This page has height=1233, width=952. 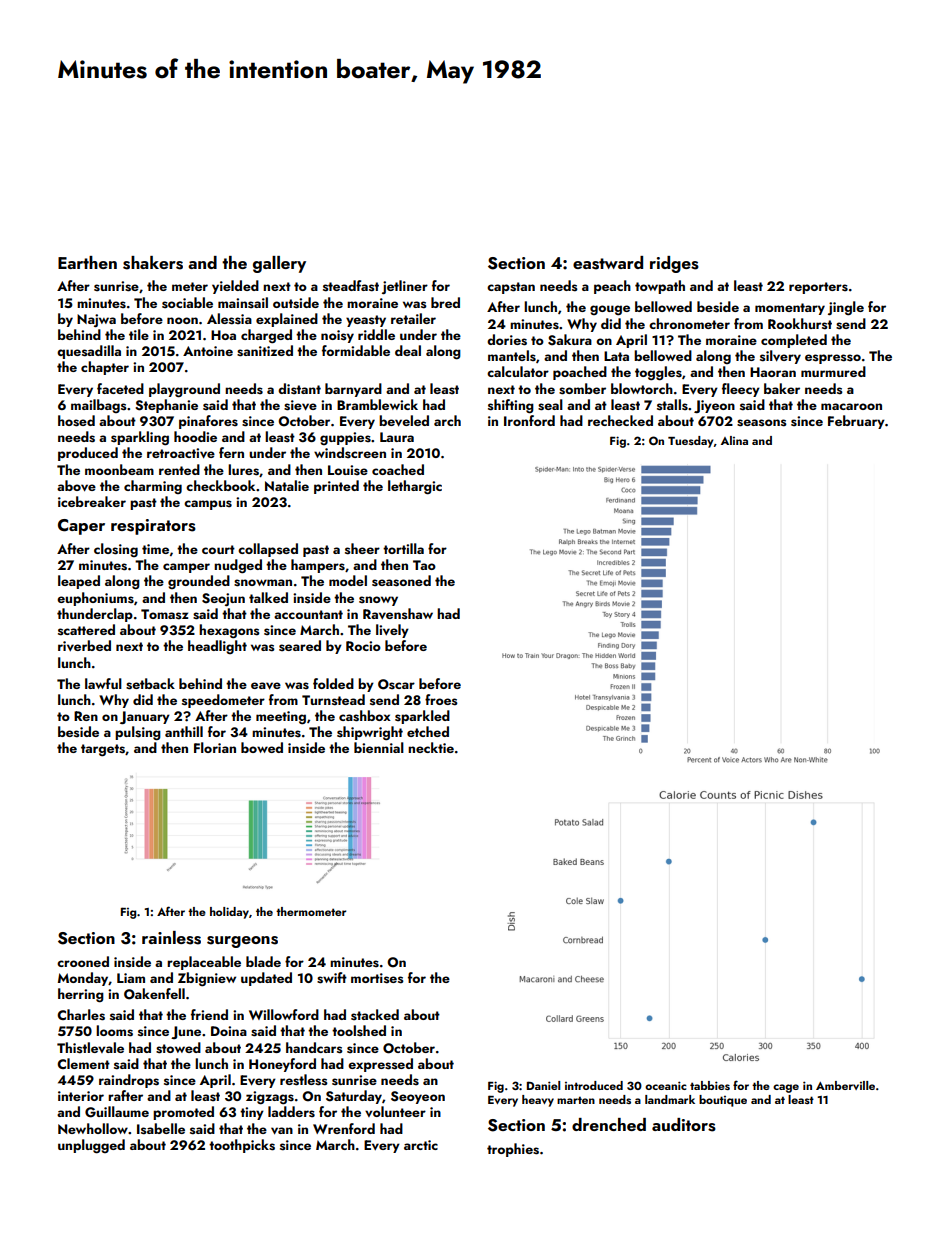 I want to click on Tao, so click(x=424, y=565).
